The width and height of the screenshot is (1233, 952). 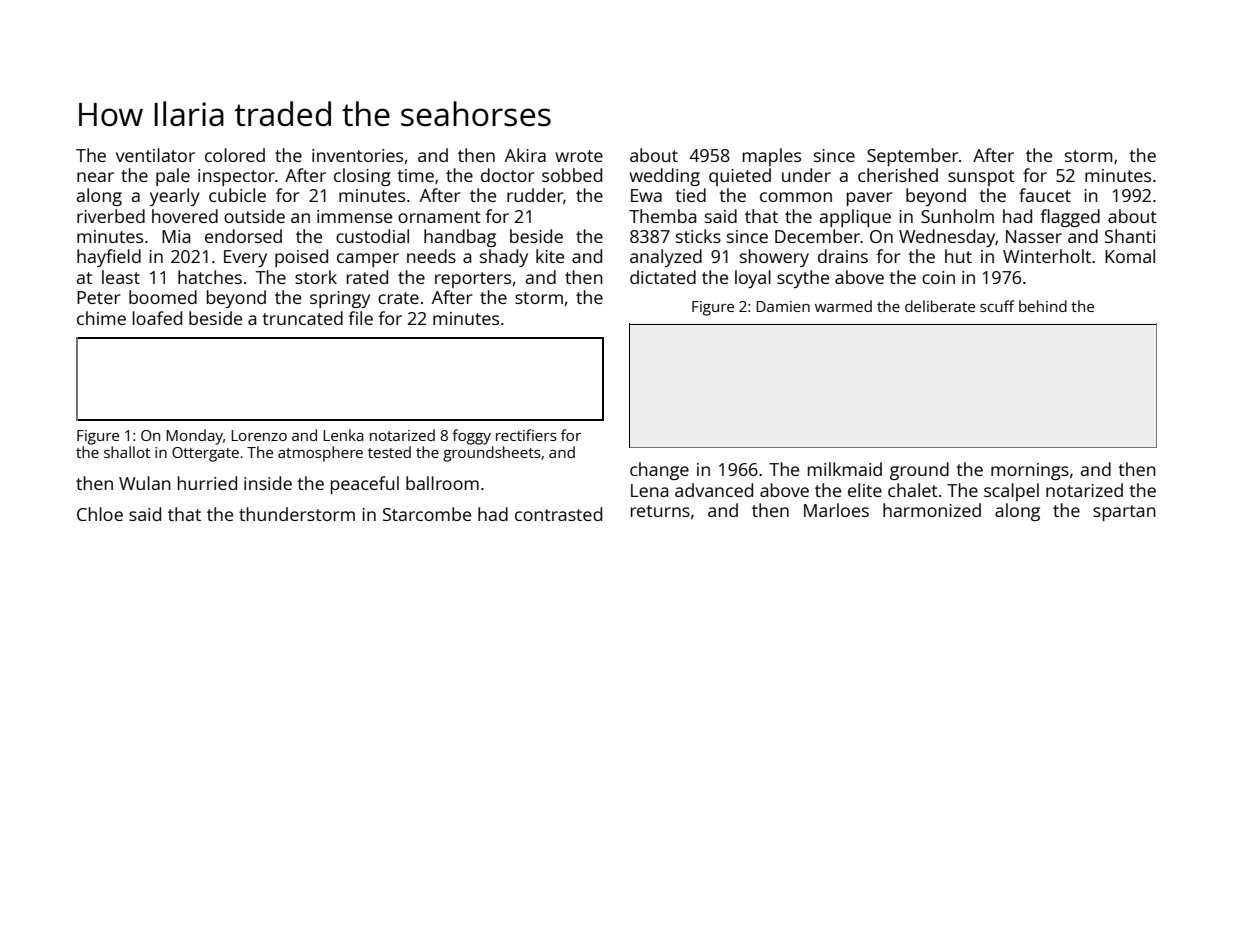 I want to click on coin, so click(x=938, y=277).
